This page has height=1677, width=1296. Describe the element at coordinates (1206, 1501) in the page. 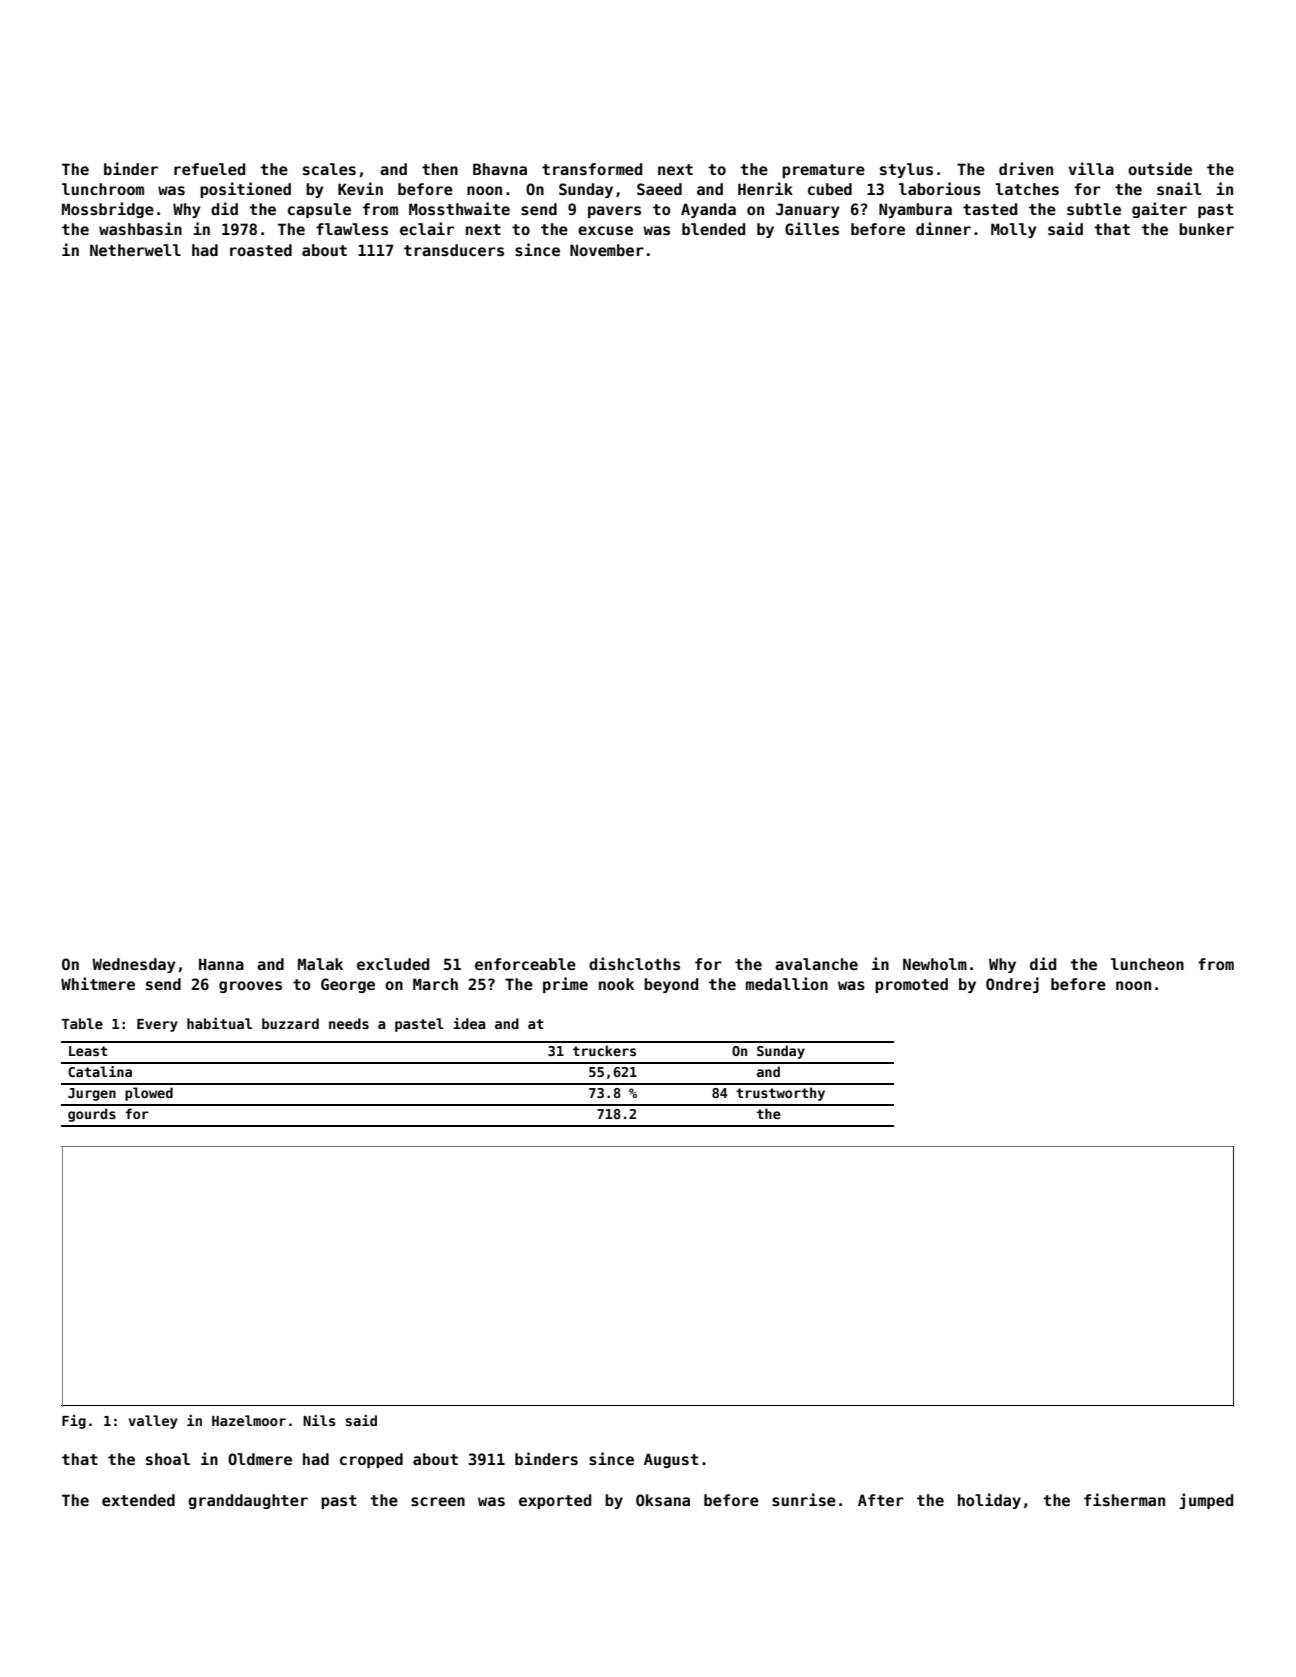

I see `jumped` at that location.
